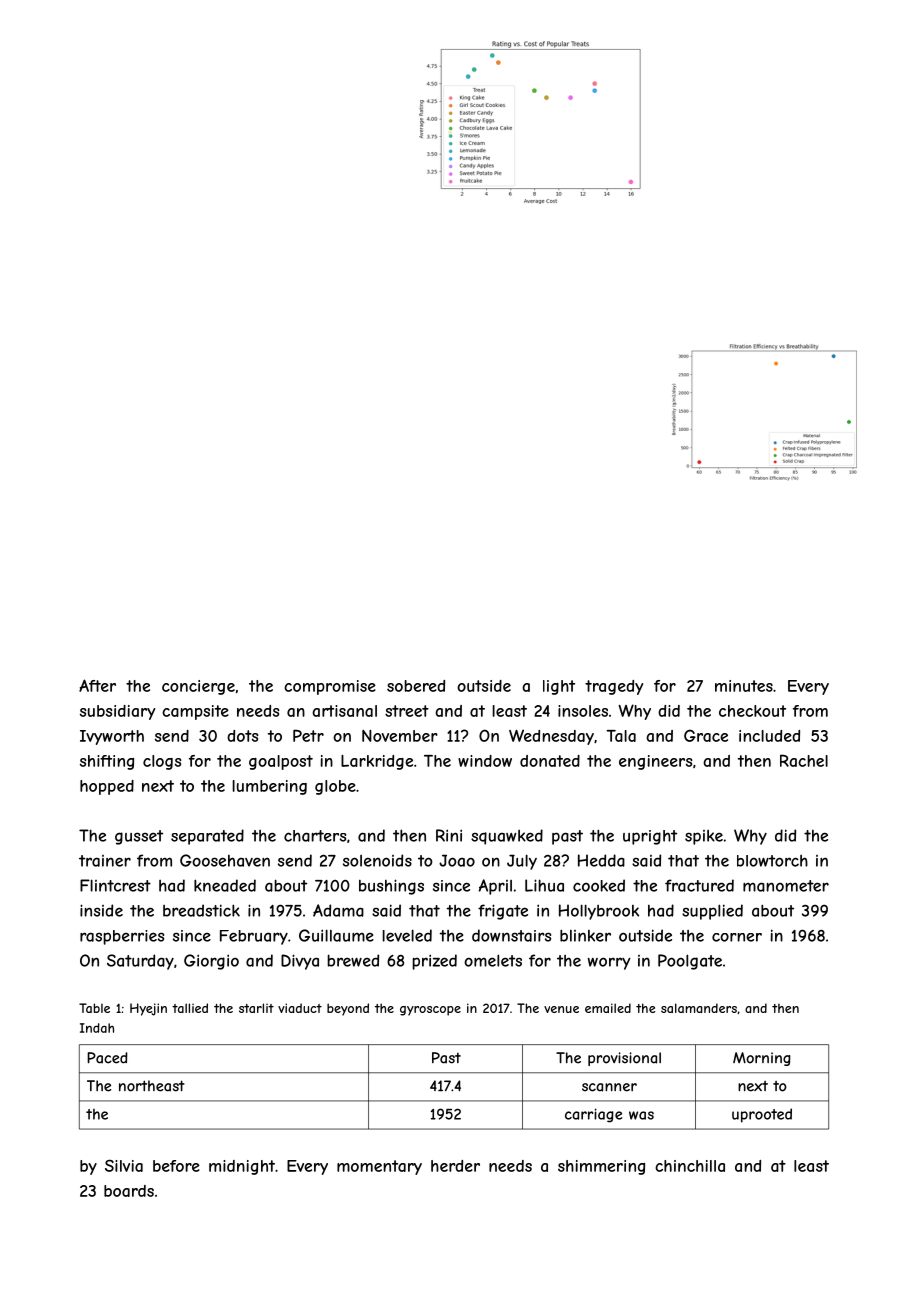 The image size is (908, 1316). What do you see at coordinates (211, 962) in the screenshot?
I see `Giorgio` at bounding box center [211, 962].
